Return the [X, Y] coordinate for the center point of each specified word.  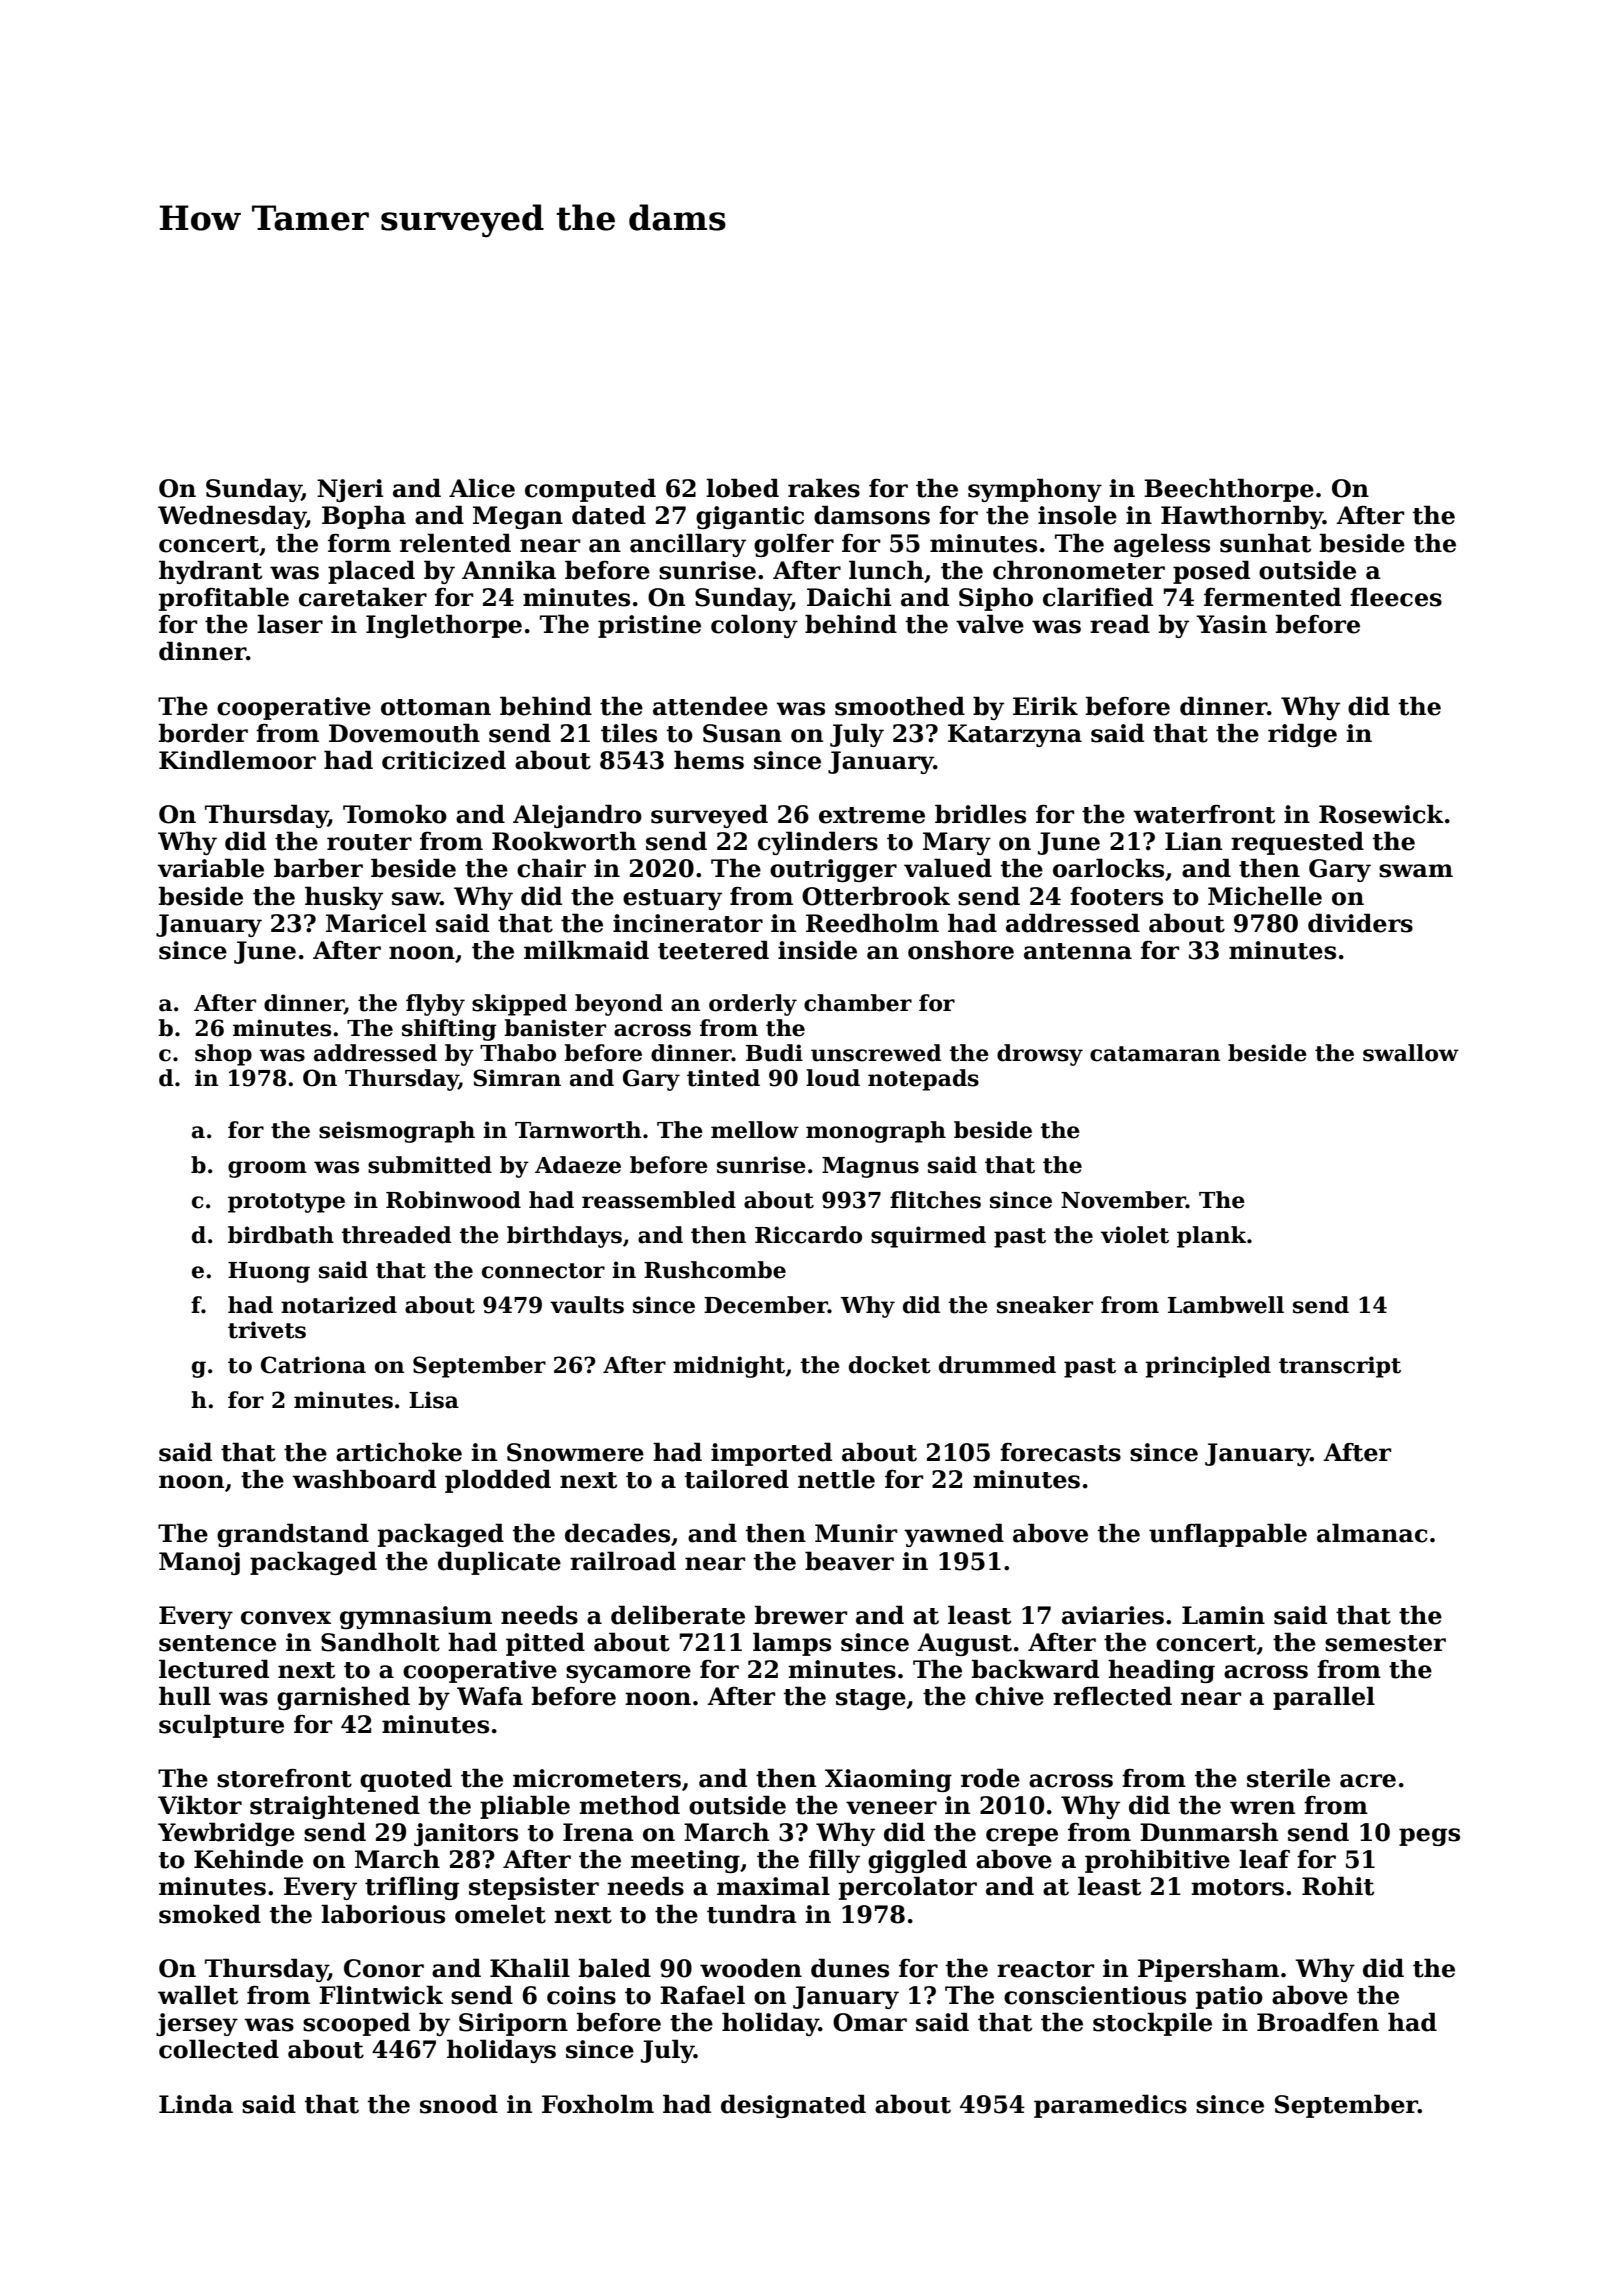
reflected [1112, 1696]
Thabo [518, 1053]
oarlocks [1108, 868]
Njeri [350, 490]
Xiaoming [888, 1780]
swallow [1411, 1053]
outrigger [833, 870]
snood [459, 2104]
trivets [267, 1330]
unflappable [1228, 1535]
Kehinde [248, 1859]
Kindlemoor [237, 760]
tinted [723, 1078]
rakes [824, 488]
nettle [836, 1479]
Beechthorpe [1229, 490]
